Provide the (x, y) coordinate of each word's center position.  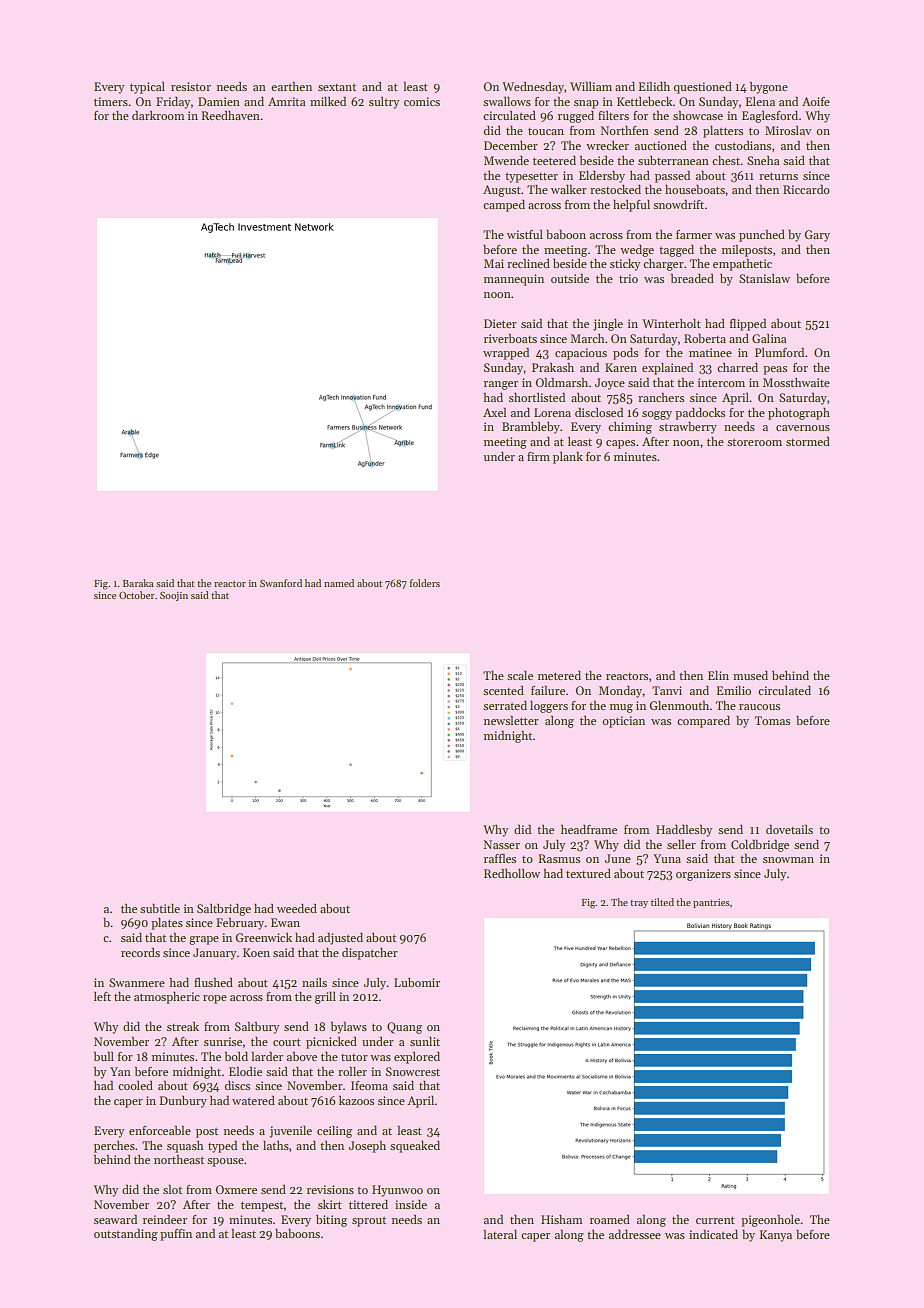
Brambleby (531, 428)
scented (503, 690)
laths (276, 1145)
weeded (297, 908)
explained (667, 368)
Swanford (281, 583)
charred (737, 367)
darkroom (158, 115)
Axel (494, 412)
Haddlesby (684, 830)
